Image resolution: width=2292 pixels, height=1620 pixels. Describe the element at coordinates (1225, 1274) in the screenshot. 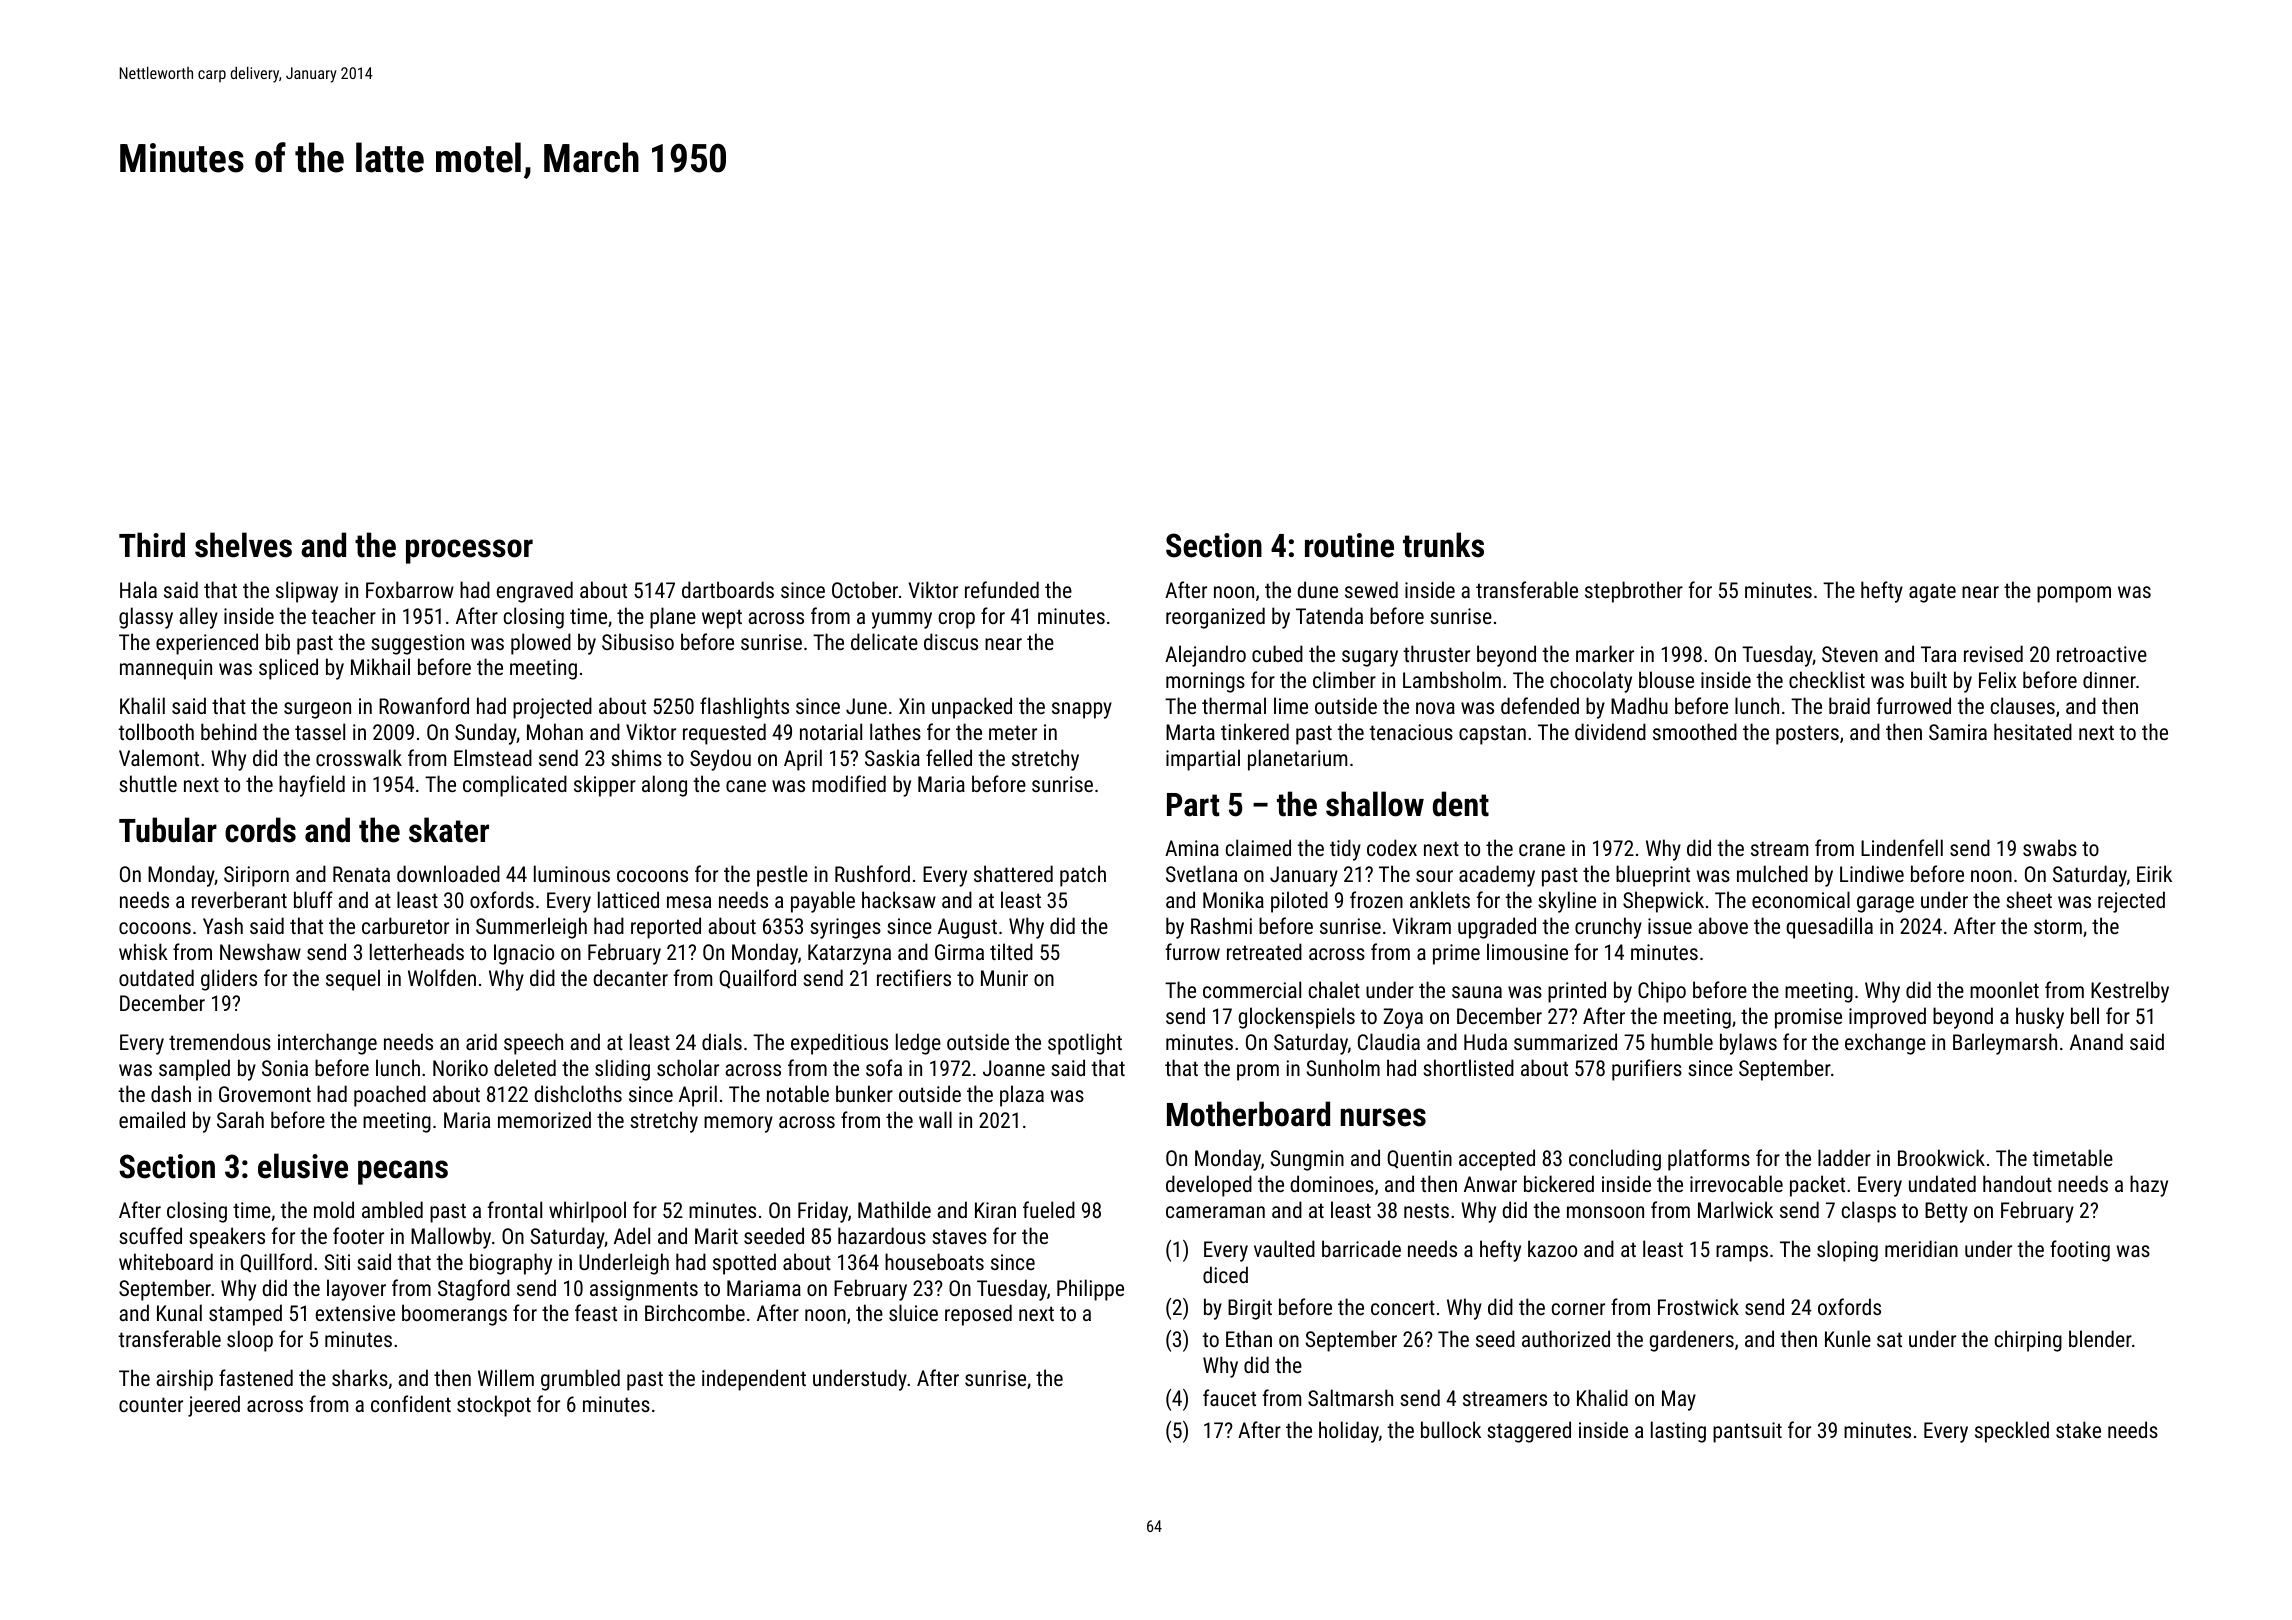

I see `diced` at that location.
